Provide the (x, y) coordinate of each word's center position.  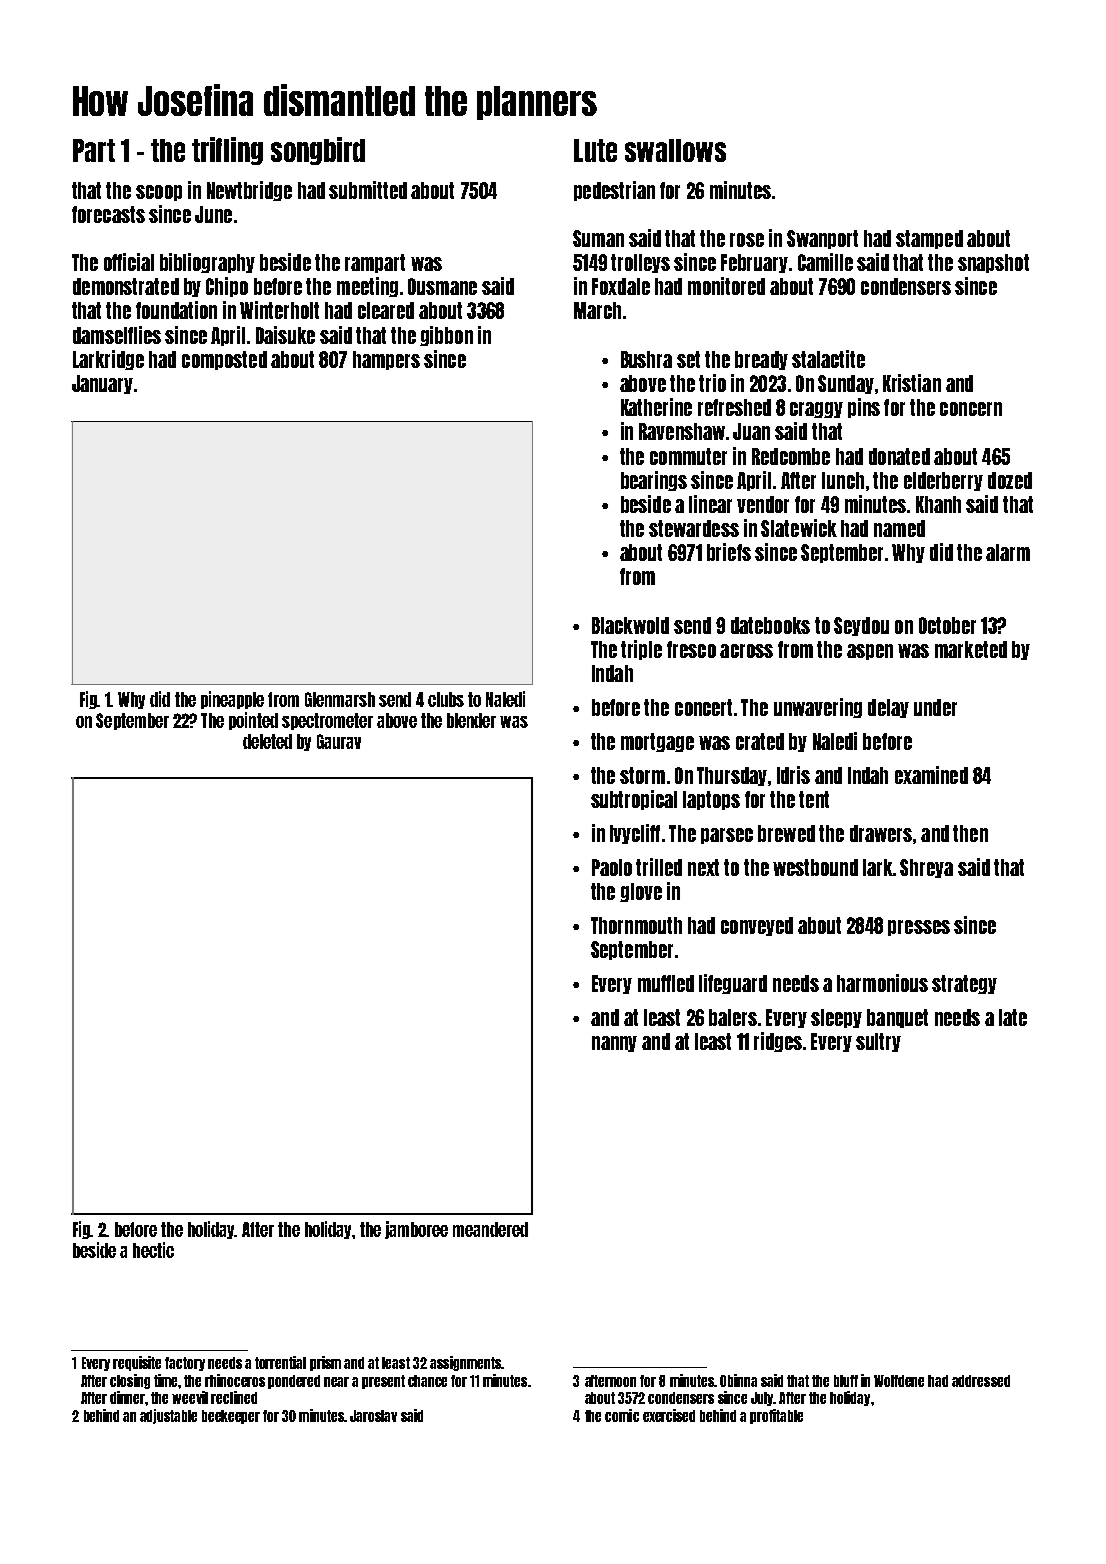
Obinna (738, 1380)
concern (971, 409)
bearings (654, 481)
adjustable (168, 1416)
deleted (267, 741)
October (947, 625)
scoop (159, 193)
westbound (815, 867)
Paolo (612, 867)
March (597, 310)
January (102, 384)
